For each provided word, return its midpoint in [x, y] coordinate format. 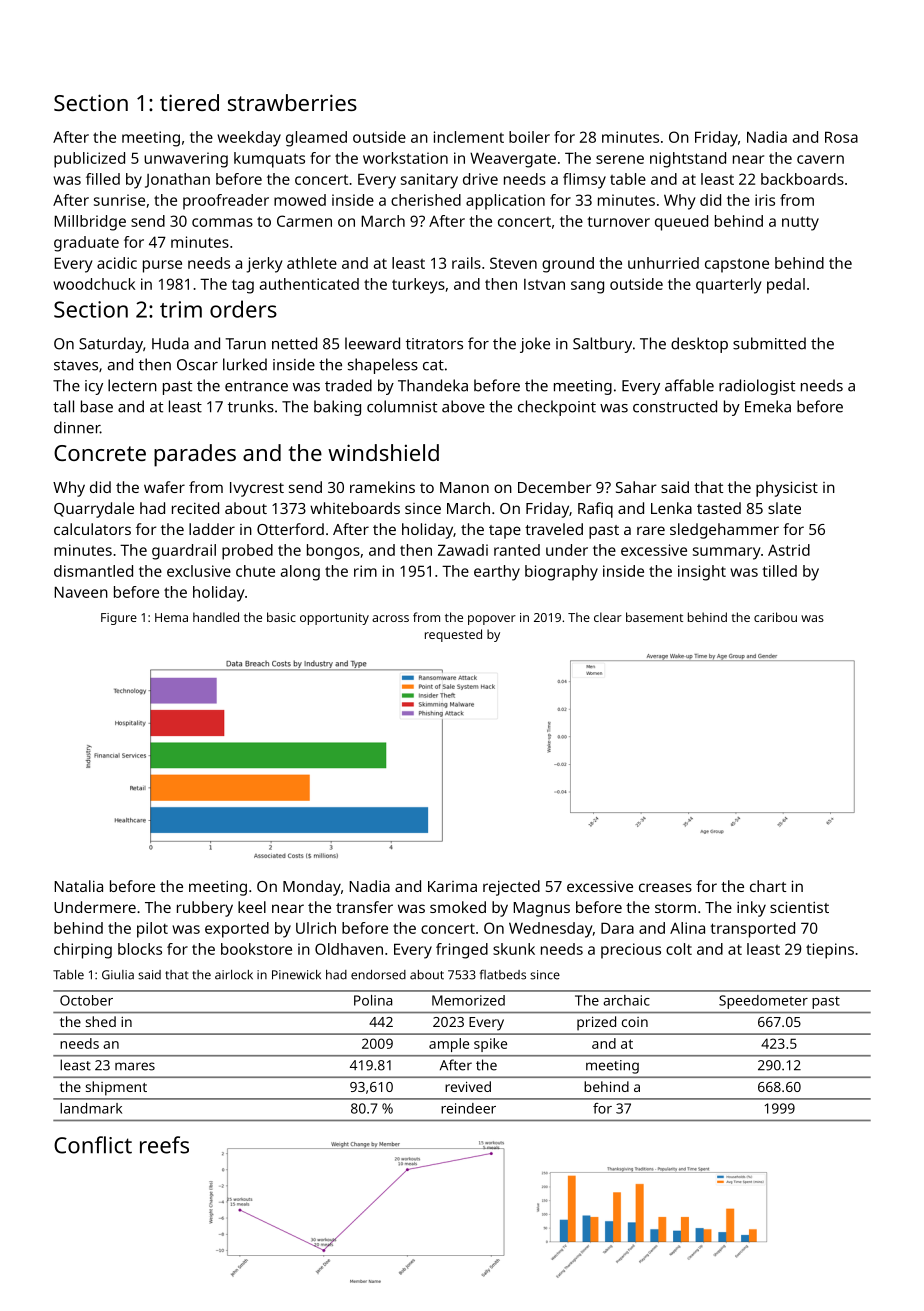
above [463, 406]
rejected [511, 888]
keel [252, 907]
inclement [469, 137]
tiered [189, 102]
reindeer [468, 1108]
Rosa [841, 137]
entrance [256, 386]
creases [665, 887]
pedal [786, 286]
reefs [164, 1145]
